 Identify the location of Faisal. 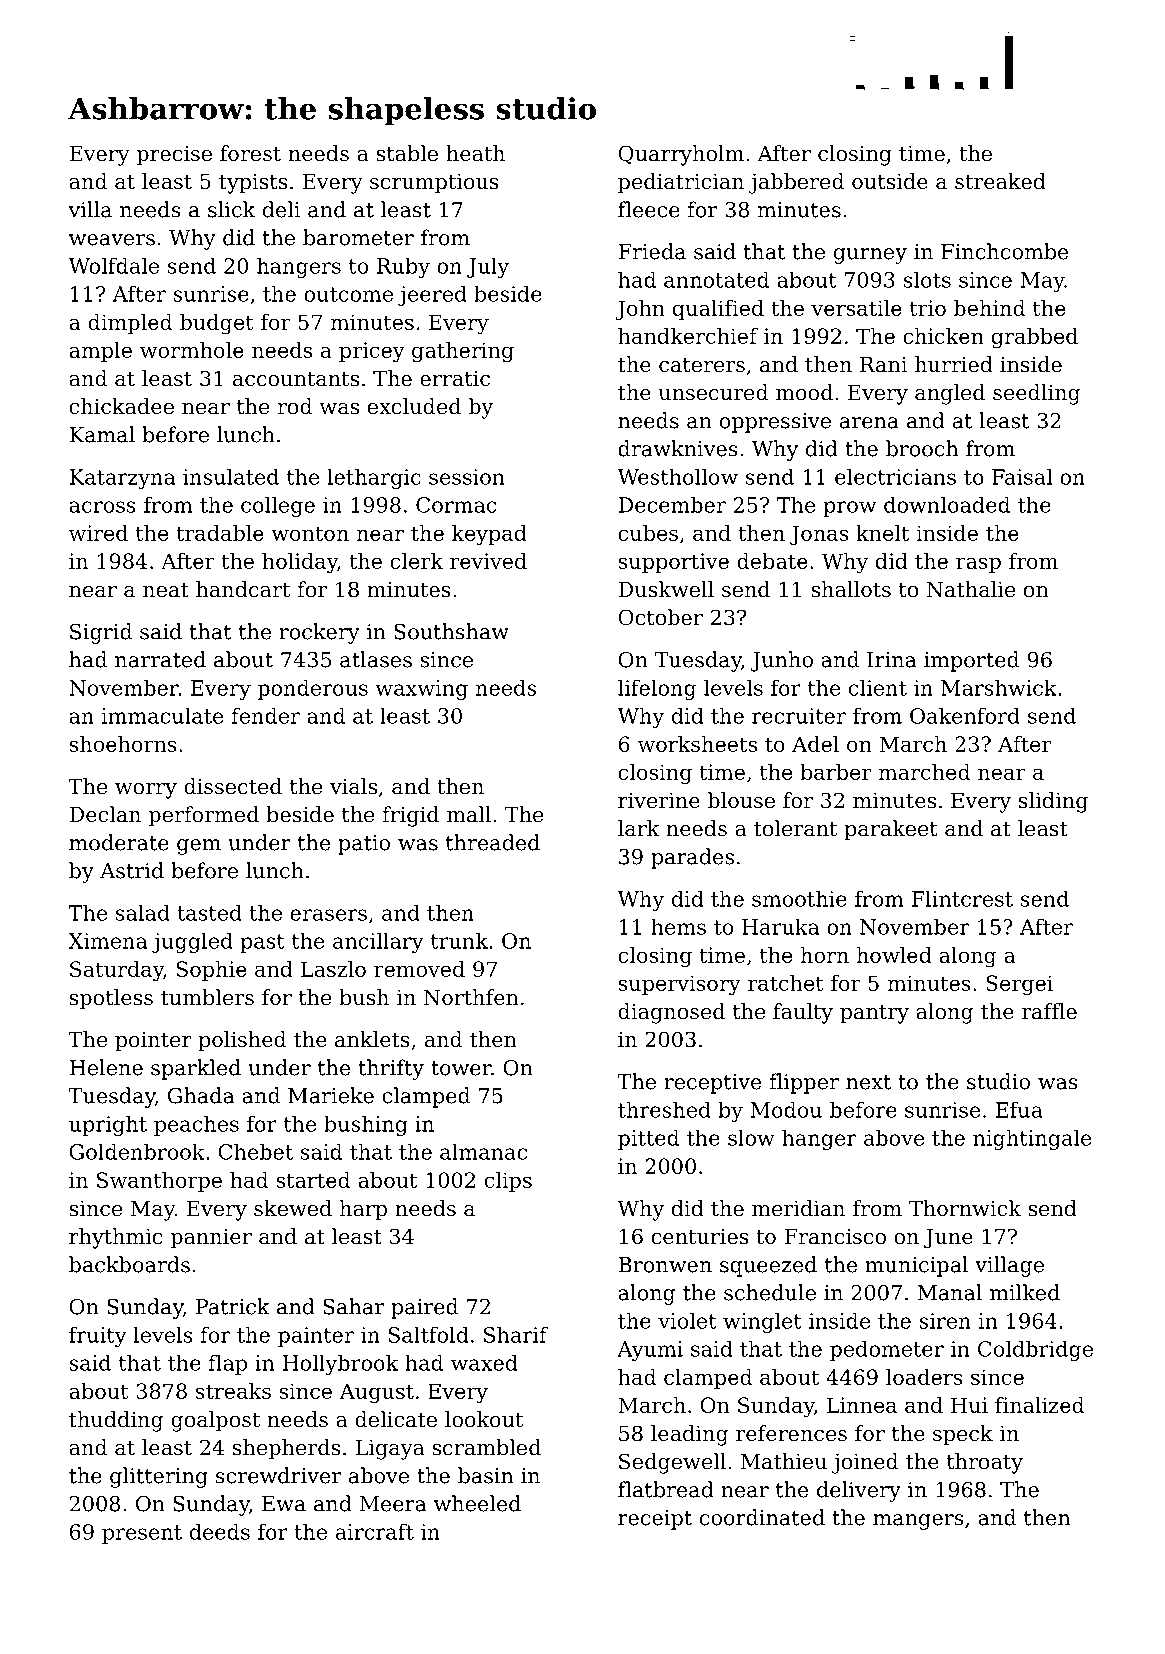
(1022, 476).
